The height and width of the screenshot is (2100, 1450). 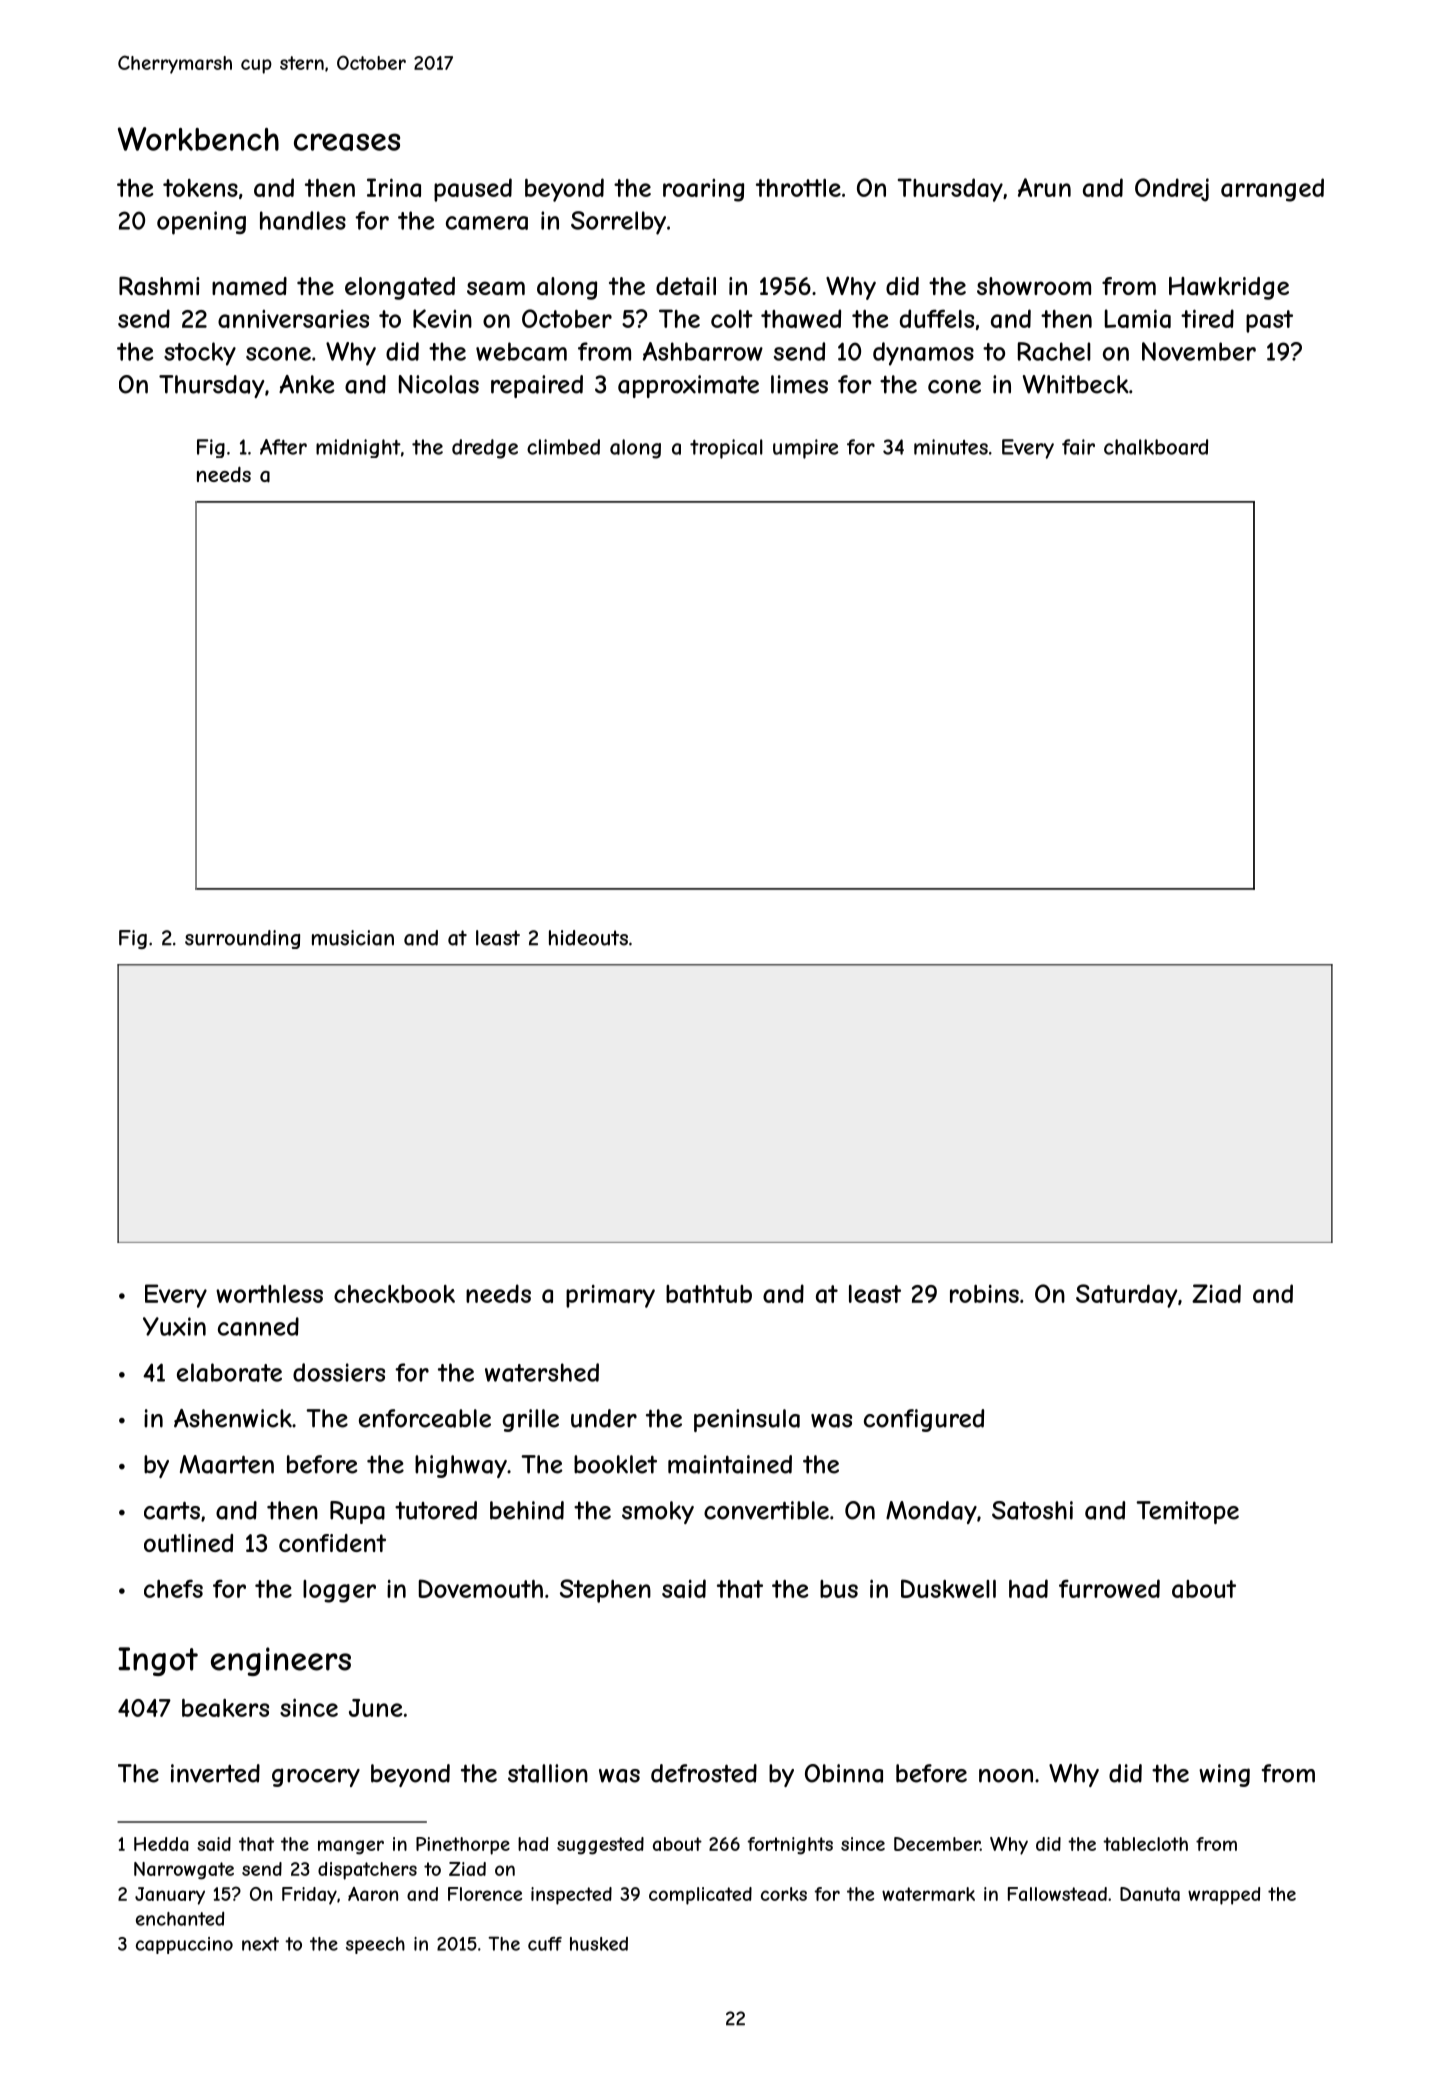 I want to click on checkbook, so click(x=394, y=1294).
